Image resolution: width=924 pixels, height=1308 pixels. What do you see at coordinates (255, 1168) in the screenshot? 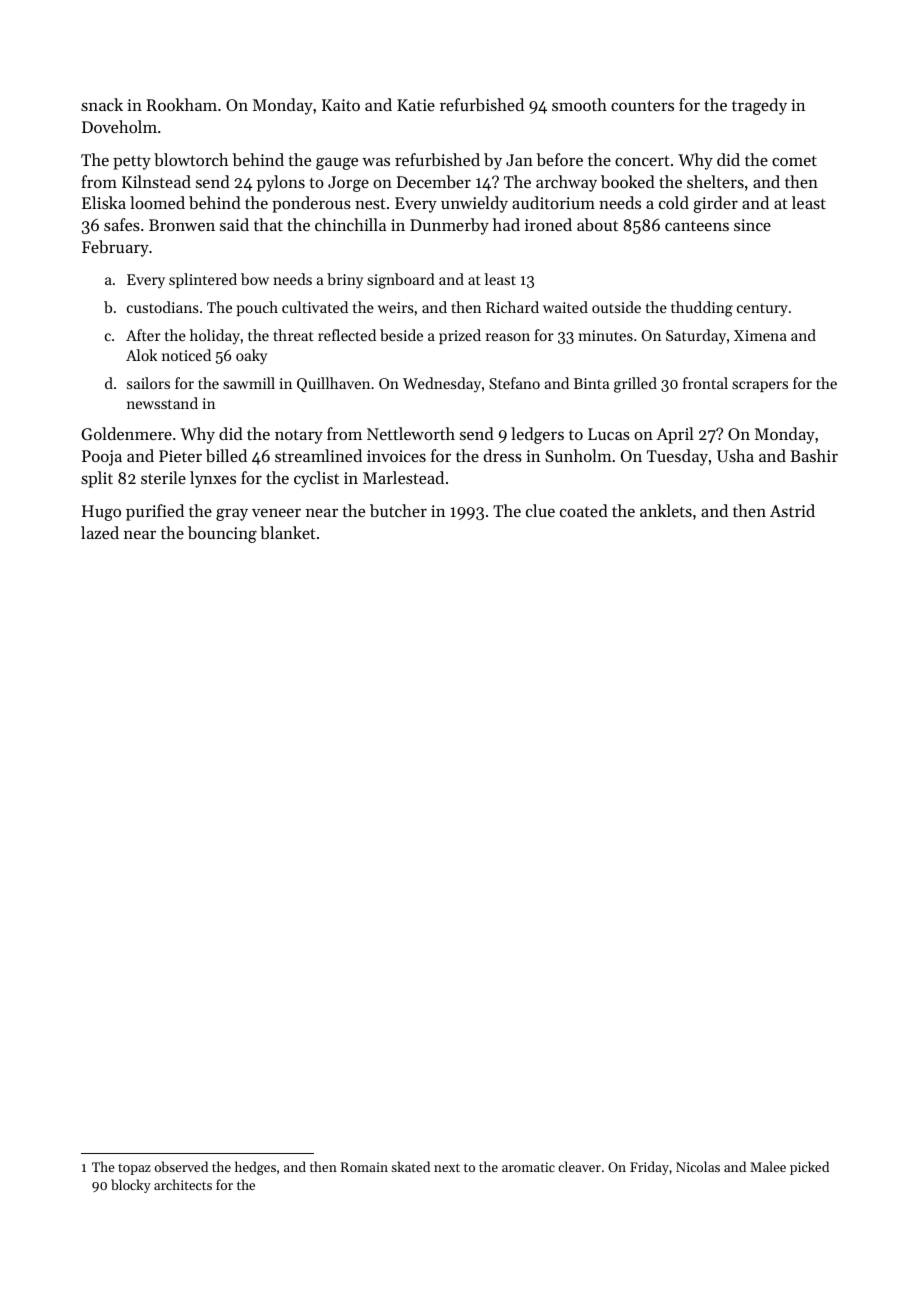
I see `hedges` at bounding box center [255, 1168].
